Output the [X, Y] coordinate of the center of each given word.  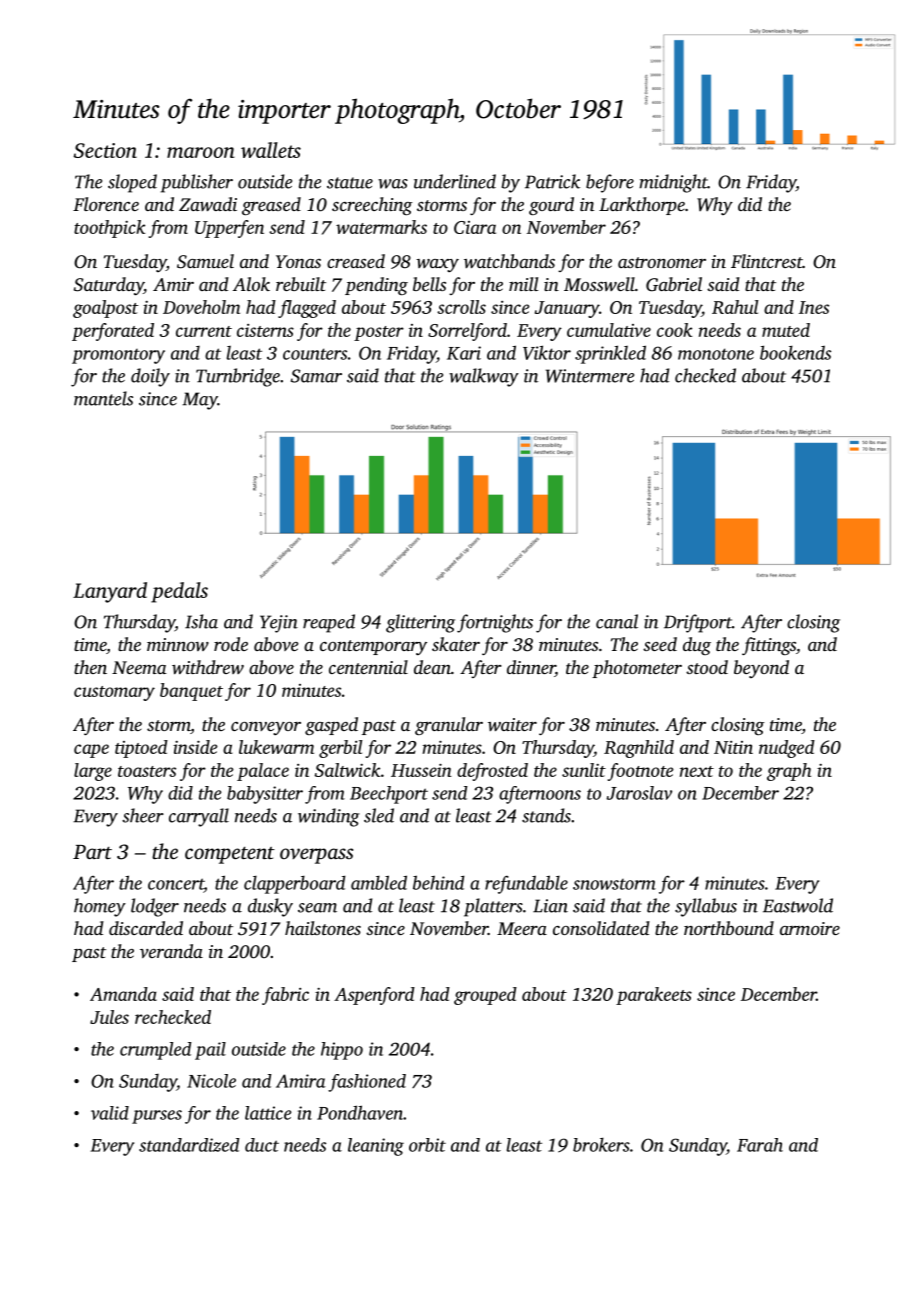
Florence [106, 204]
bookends [795, 352]
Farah [760, 1145]
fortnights [495, 623]
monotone [716, 354]
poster [379, 333]
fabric [285, 996]
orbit [427, 1145]
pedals [179, 592]
